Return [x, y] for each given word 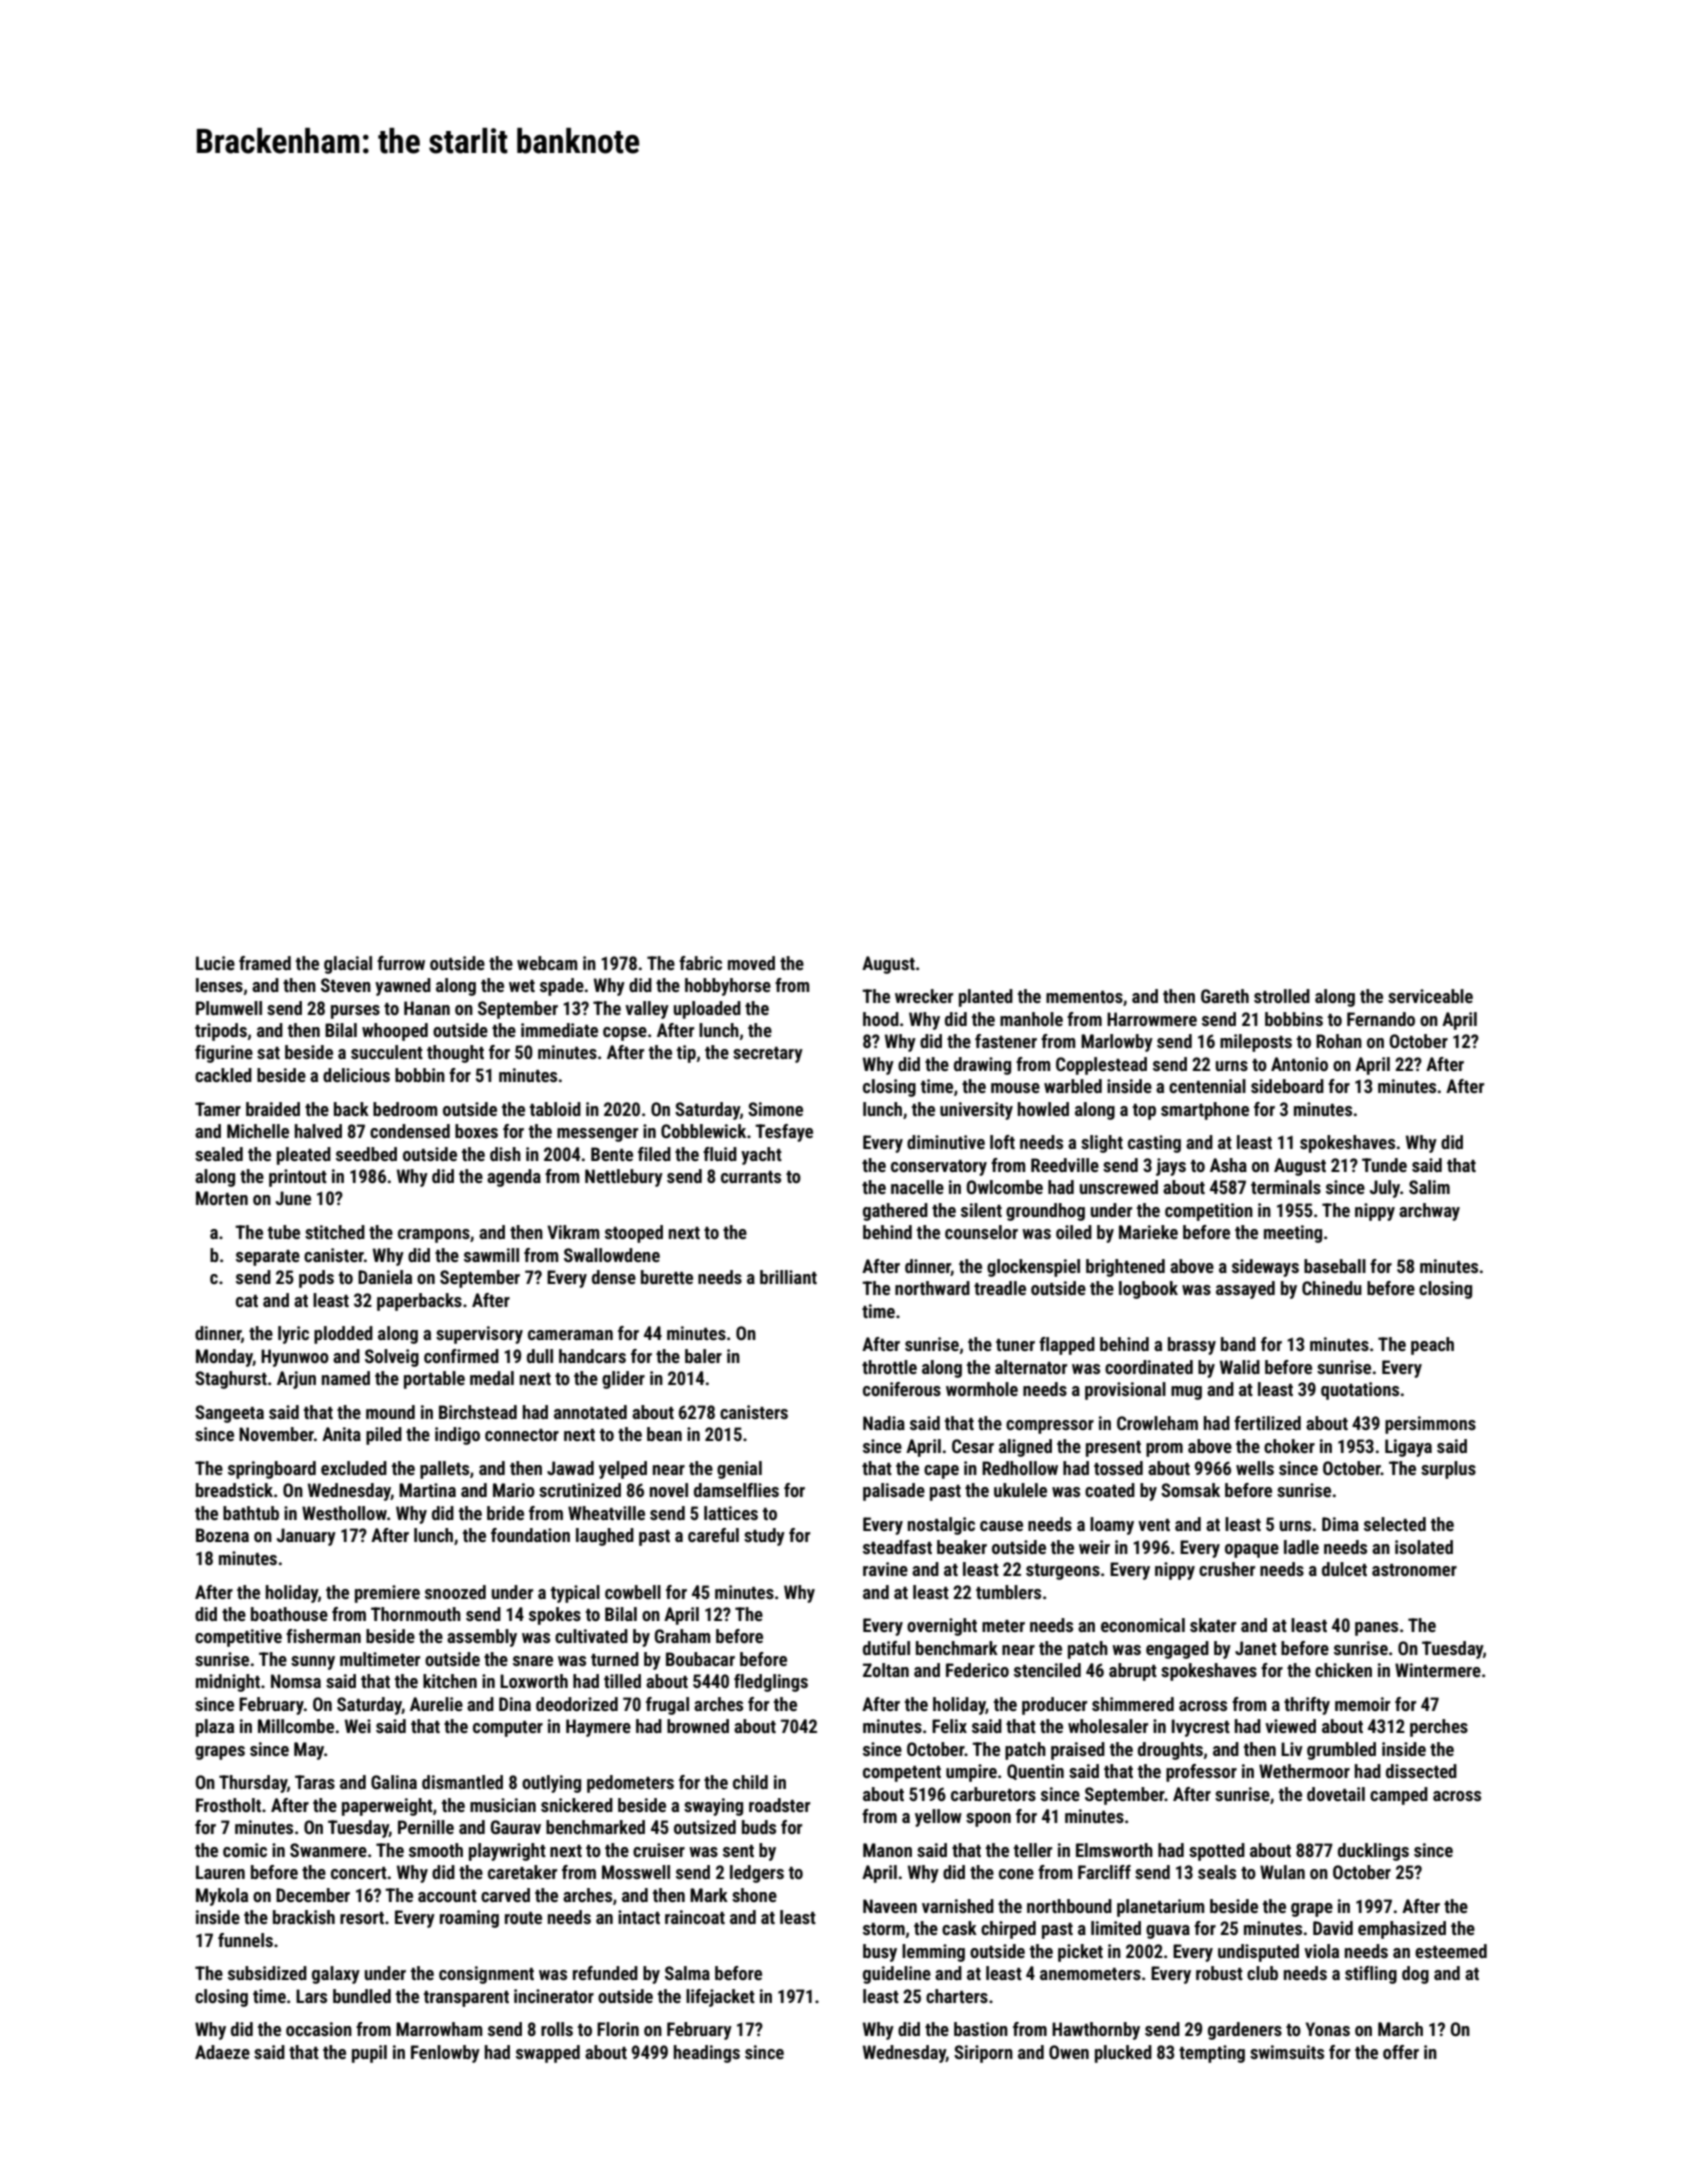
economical [1143, 1625]
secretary [768, 1055]
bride [505, 1513]
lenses [219, 985]
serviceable [1430, 996]
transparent [466, 1999]
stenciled [1047, 1670]
